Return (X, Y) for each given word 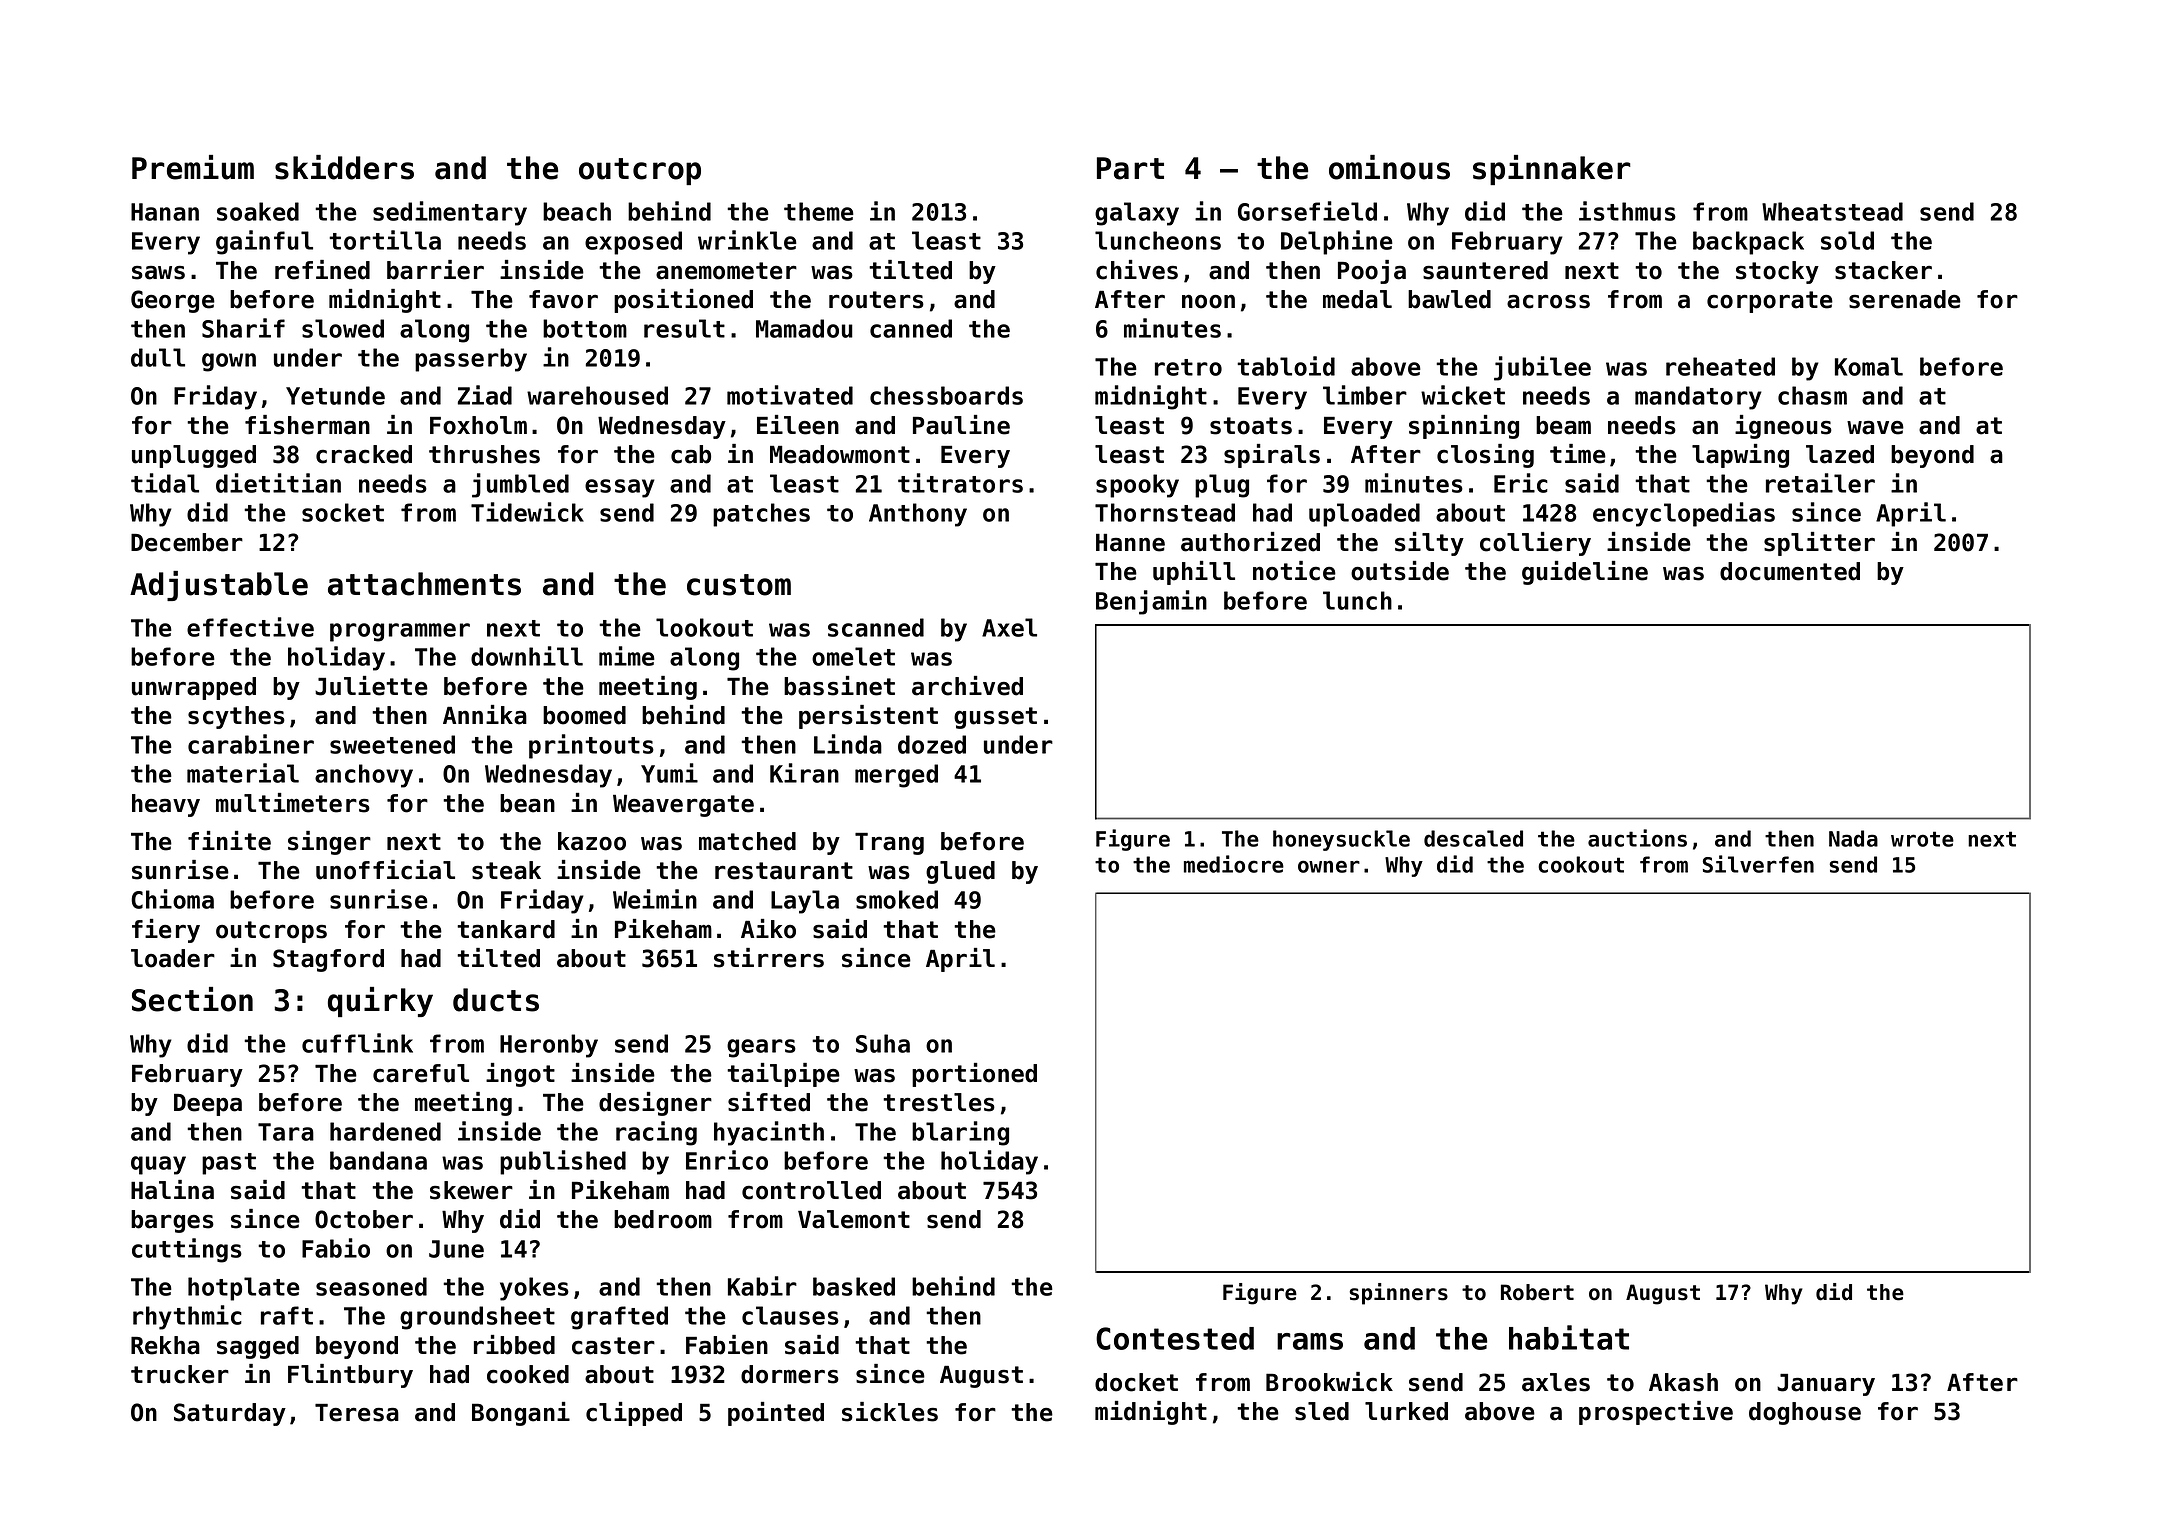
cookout (1581, 864)
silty (1429, 544)
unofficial (385, 870)
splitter (1819, 544)
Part (1130, 168)
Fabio (336, 1248)
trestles (939, 1102)
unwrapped (194, 688)
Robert (1537, 1292)
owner (1329, 866)
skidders (344, 167)
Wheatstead (1832, 211)
